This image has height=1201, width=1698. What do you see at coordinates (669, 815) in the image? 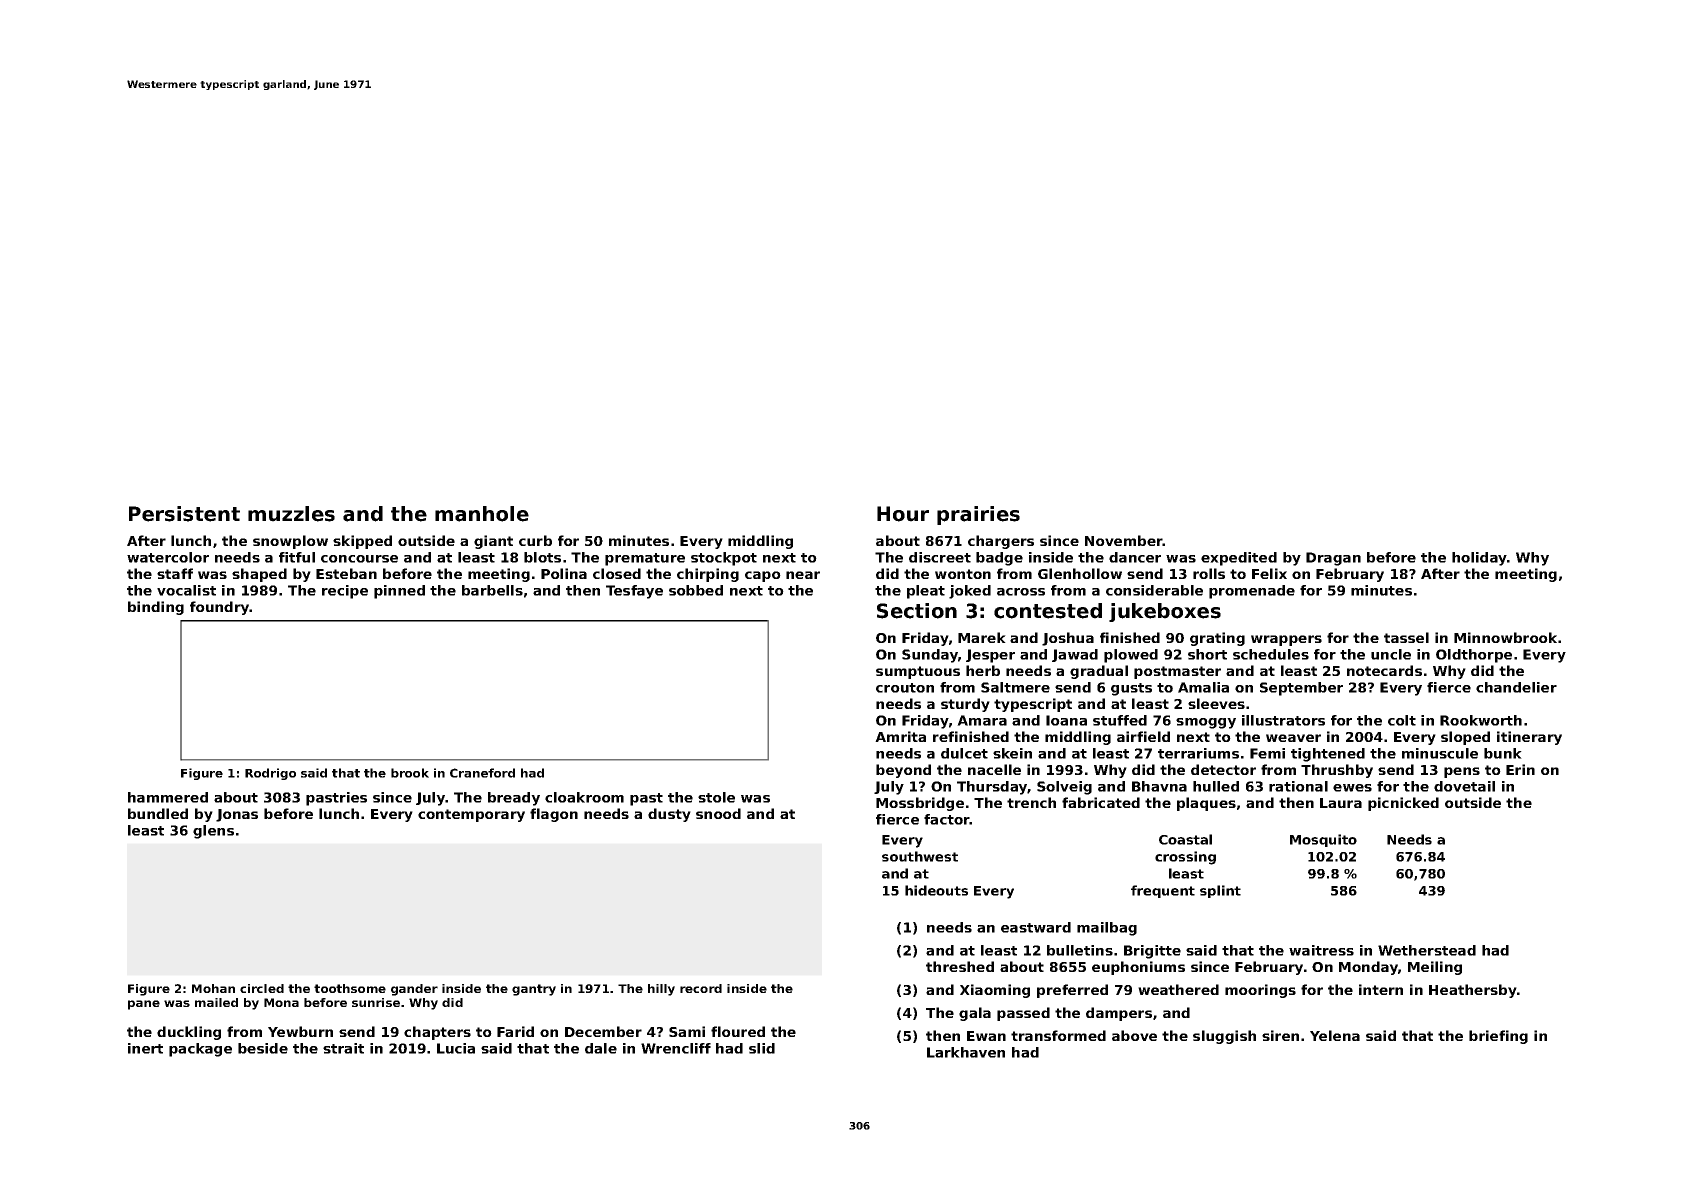
I see `dusty` at bounding box center [669, 815].
